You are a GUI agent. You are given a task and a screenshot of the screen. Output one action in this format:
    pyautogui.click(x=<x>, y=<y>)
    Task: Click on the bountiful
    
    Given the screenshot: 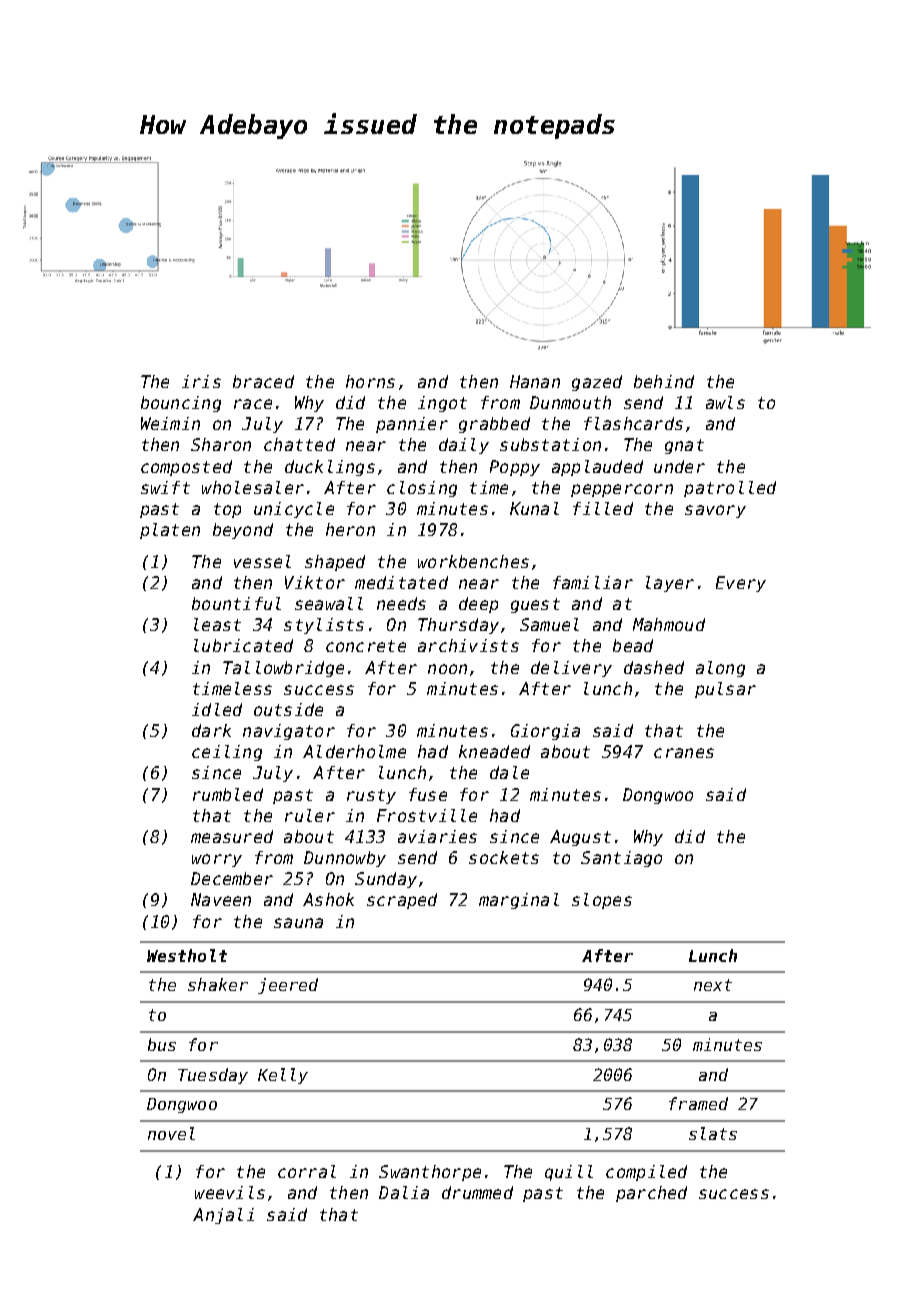 What is the action you would take?
    pyautogui.click(x=236, y=603)
